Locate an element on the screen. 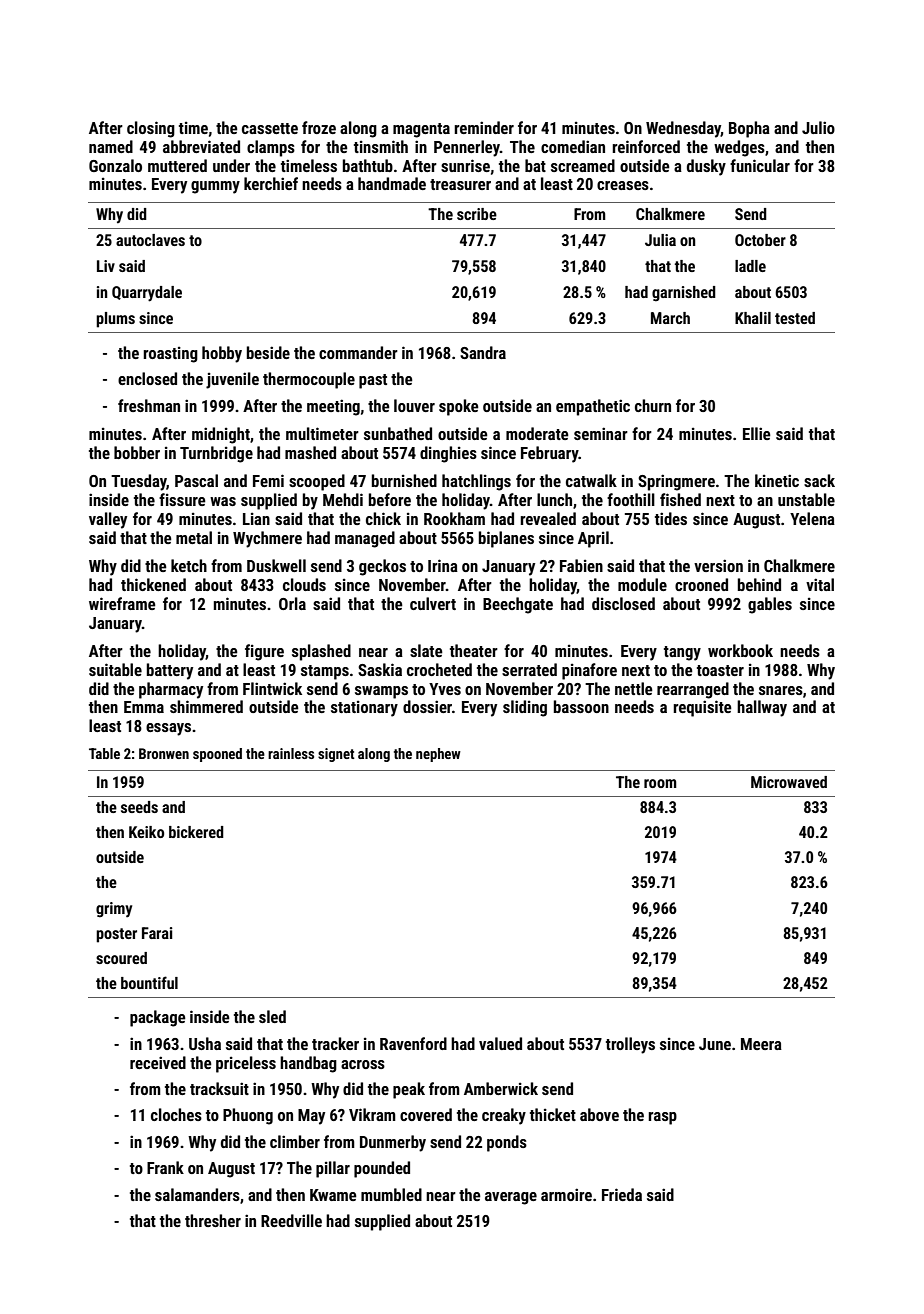 The image size is (924, 1314). Frieda is located at coordinates (622, 1194).
